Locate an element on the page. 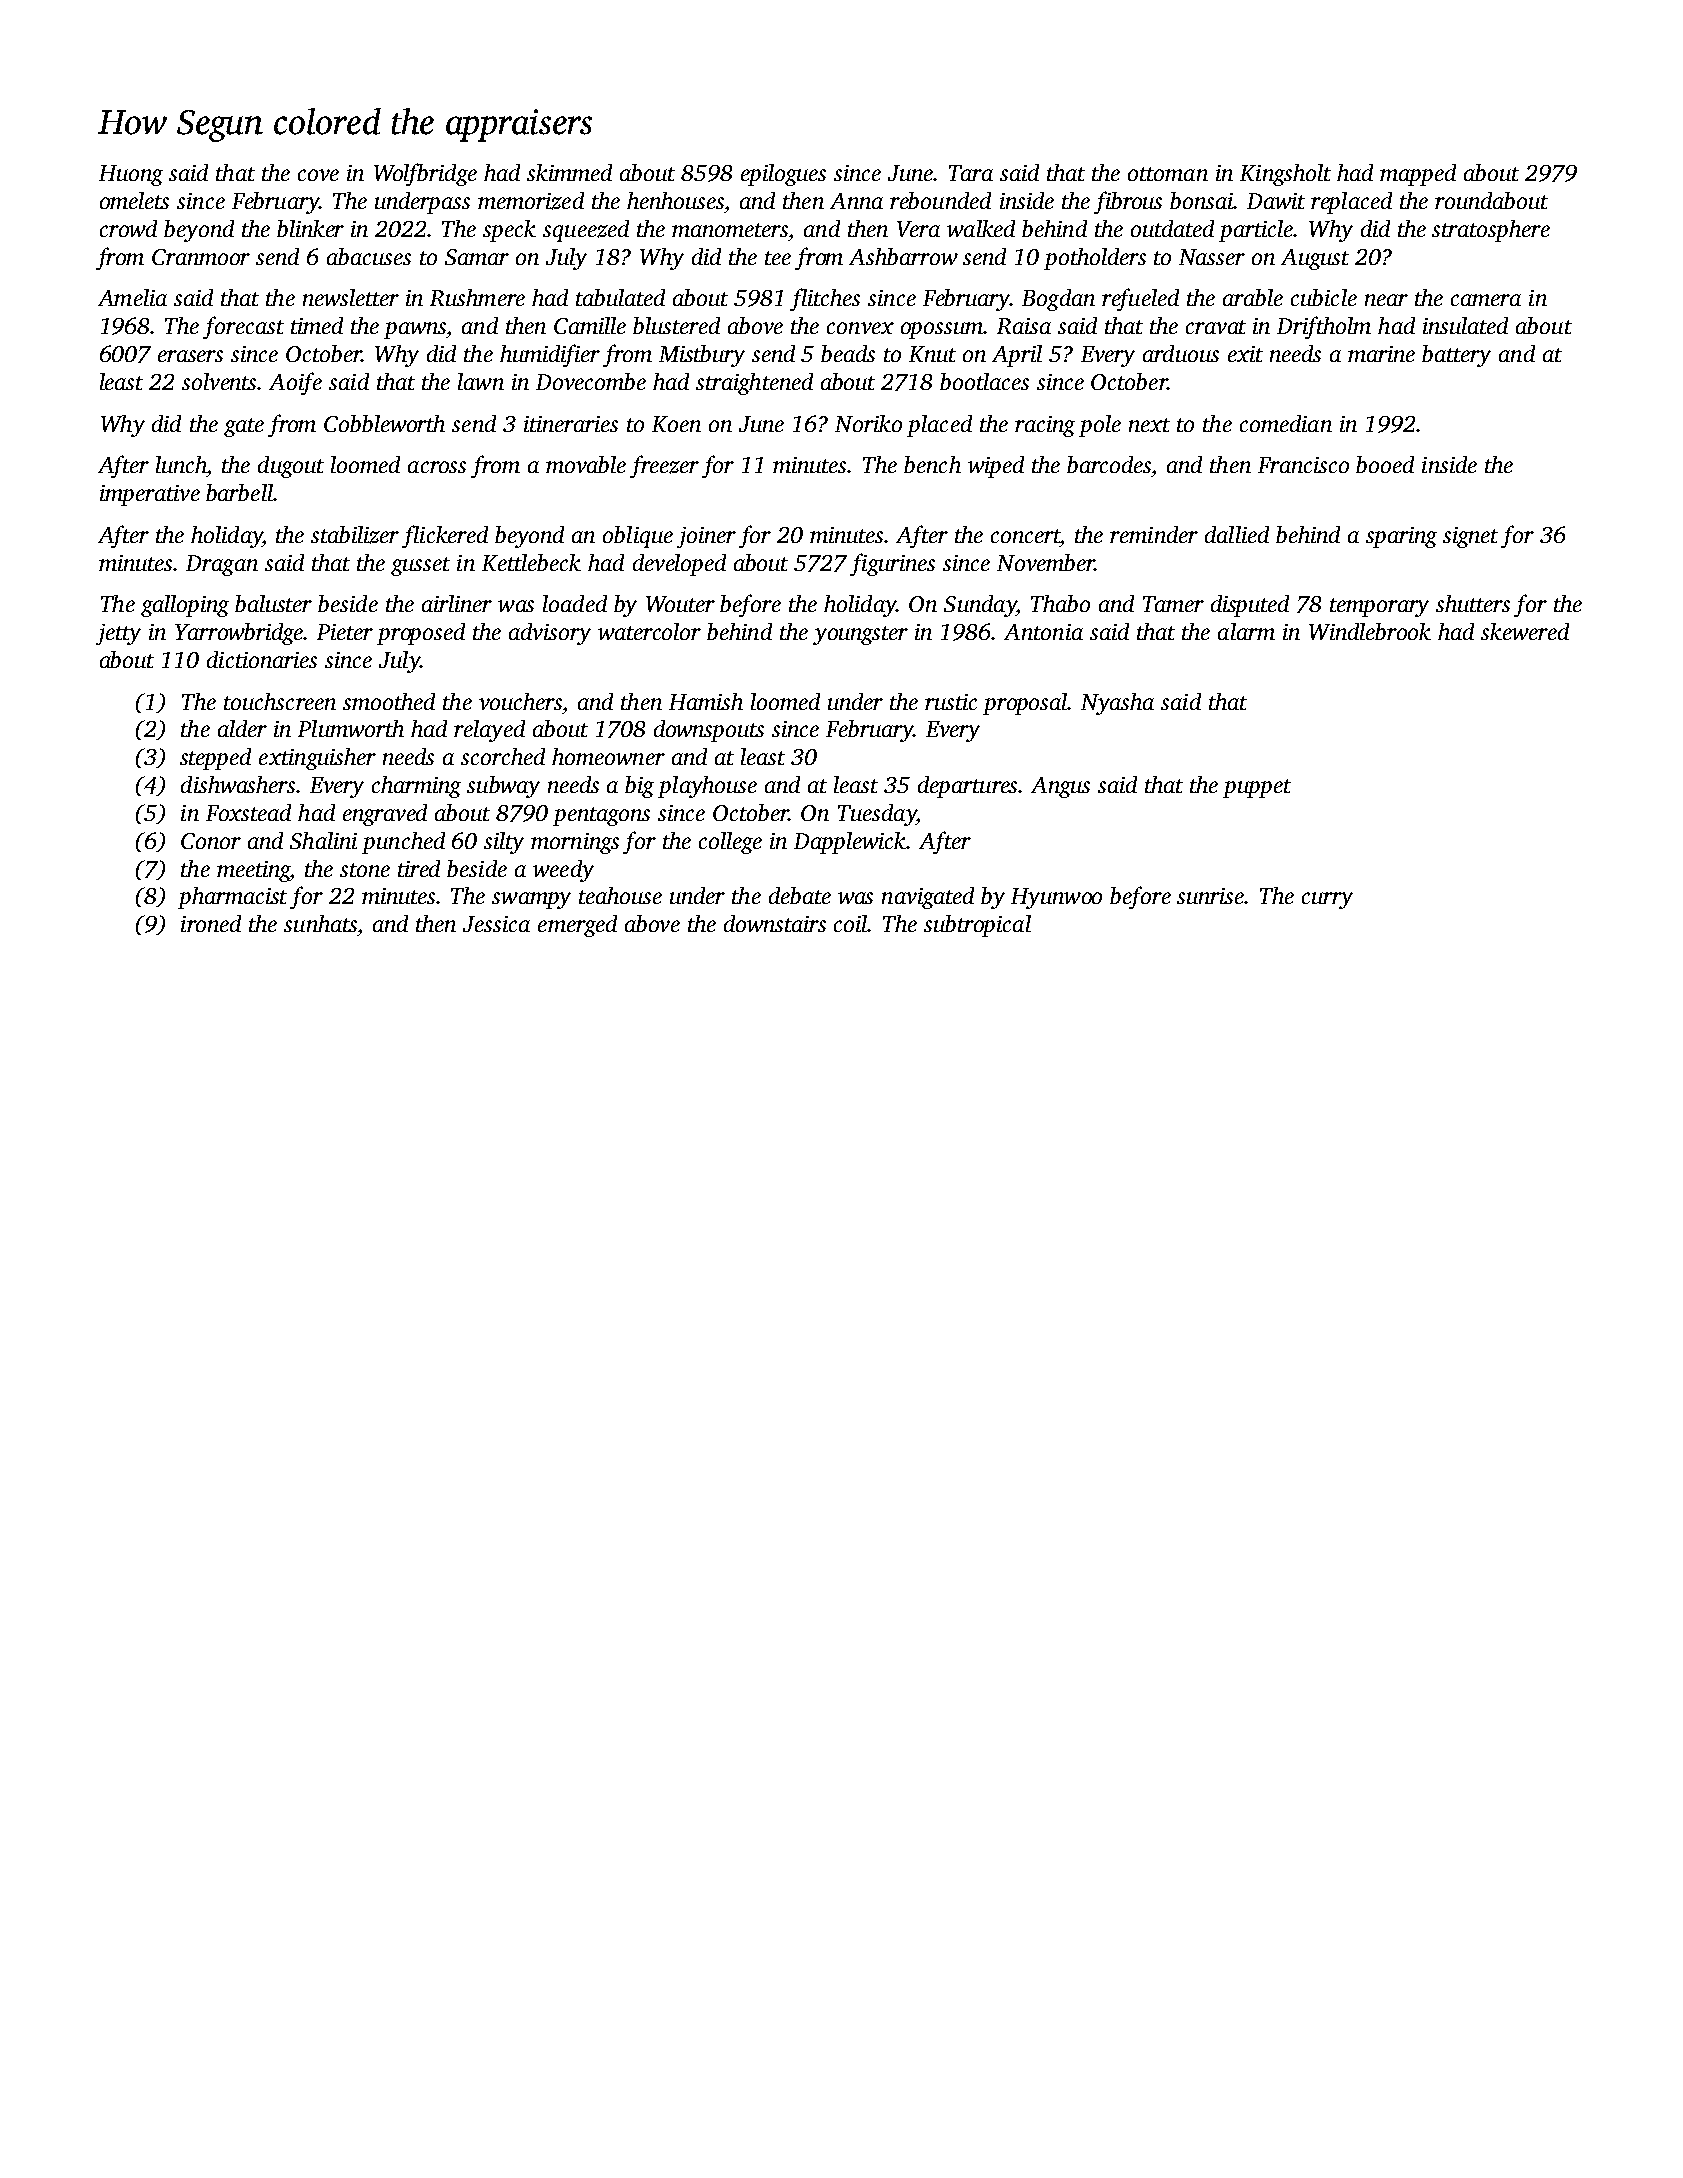 The width and height of the image is (1683, 2178). Angus is located at coordinates (1060, 787).
